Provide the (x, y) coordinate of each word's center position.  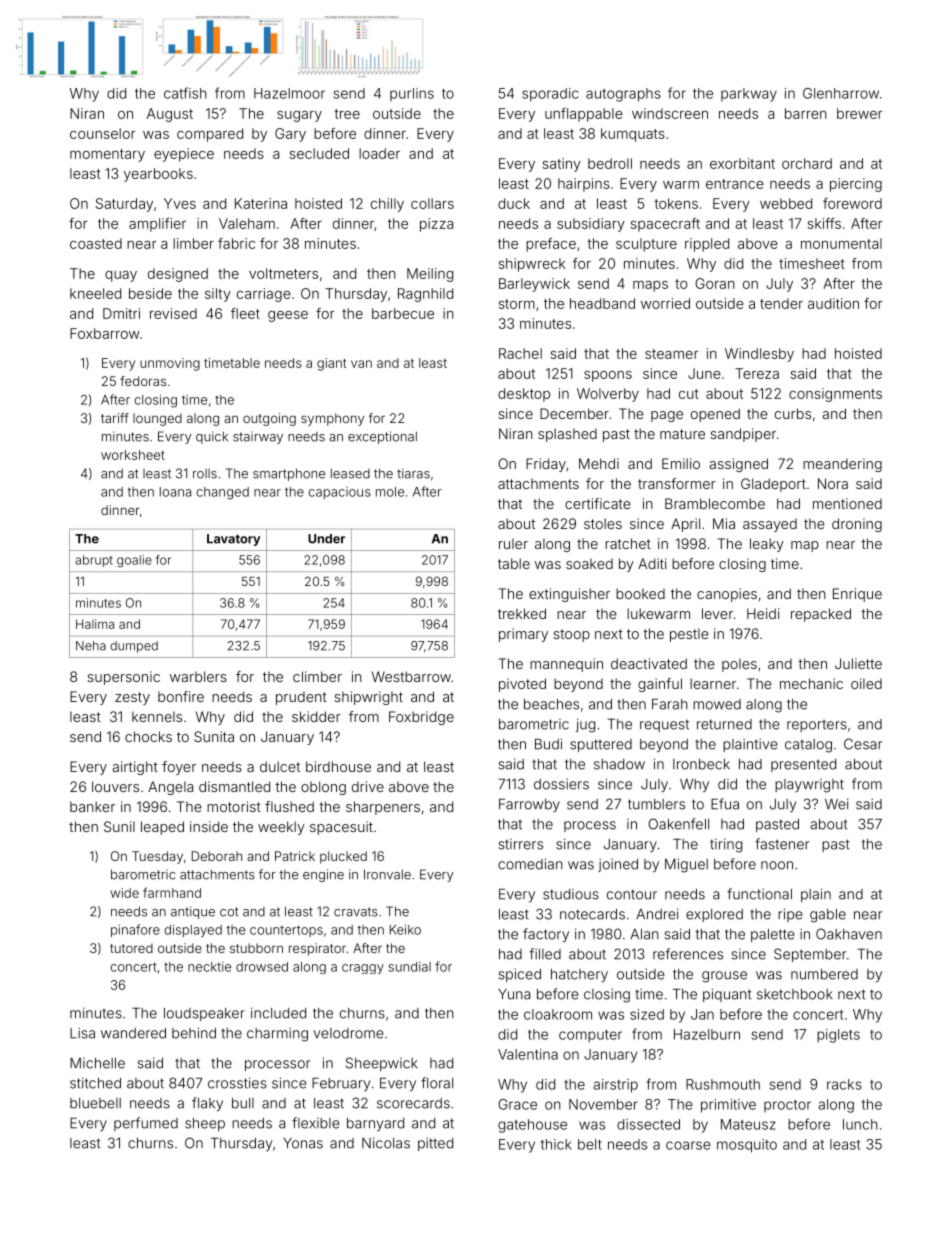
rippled (707, 245)
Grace (517, 1104)
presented (803, 765)
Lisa (82, 1033)
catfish (185, 93)
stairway (258, 437)
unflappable (584, 115)
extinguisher (569, 595)
